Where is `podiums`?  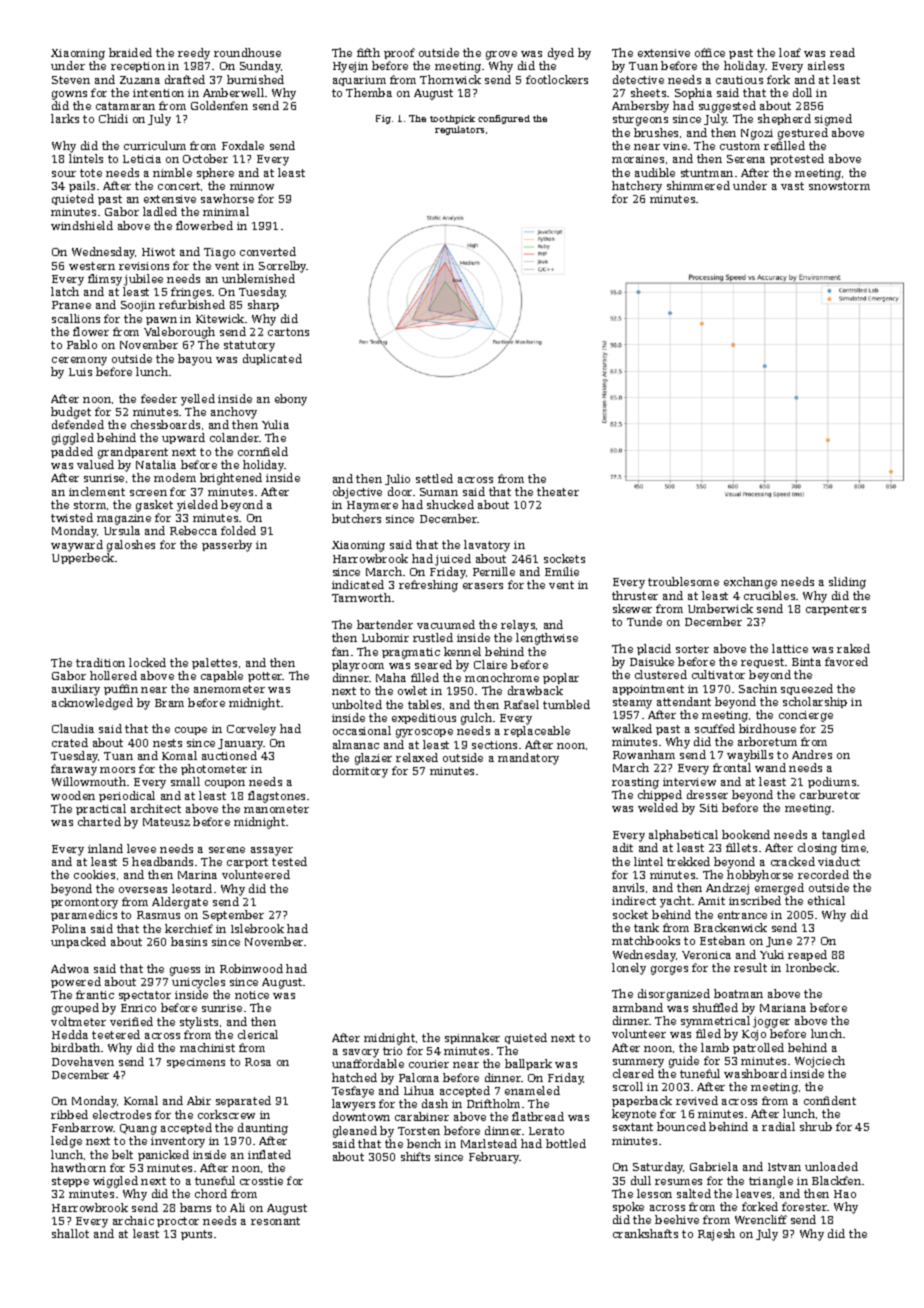 podiums is located at coordinates (832, 782).
